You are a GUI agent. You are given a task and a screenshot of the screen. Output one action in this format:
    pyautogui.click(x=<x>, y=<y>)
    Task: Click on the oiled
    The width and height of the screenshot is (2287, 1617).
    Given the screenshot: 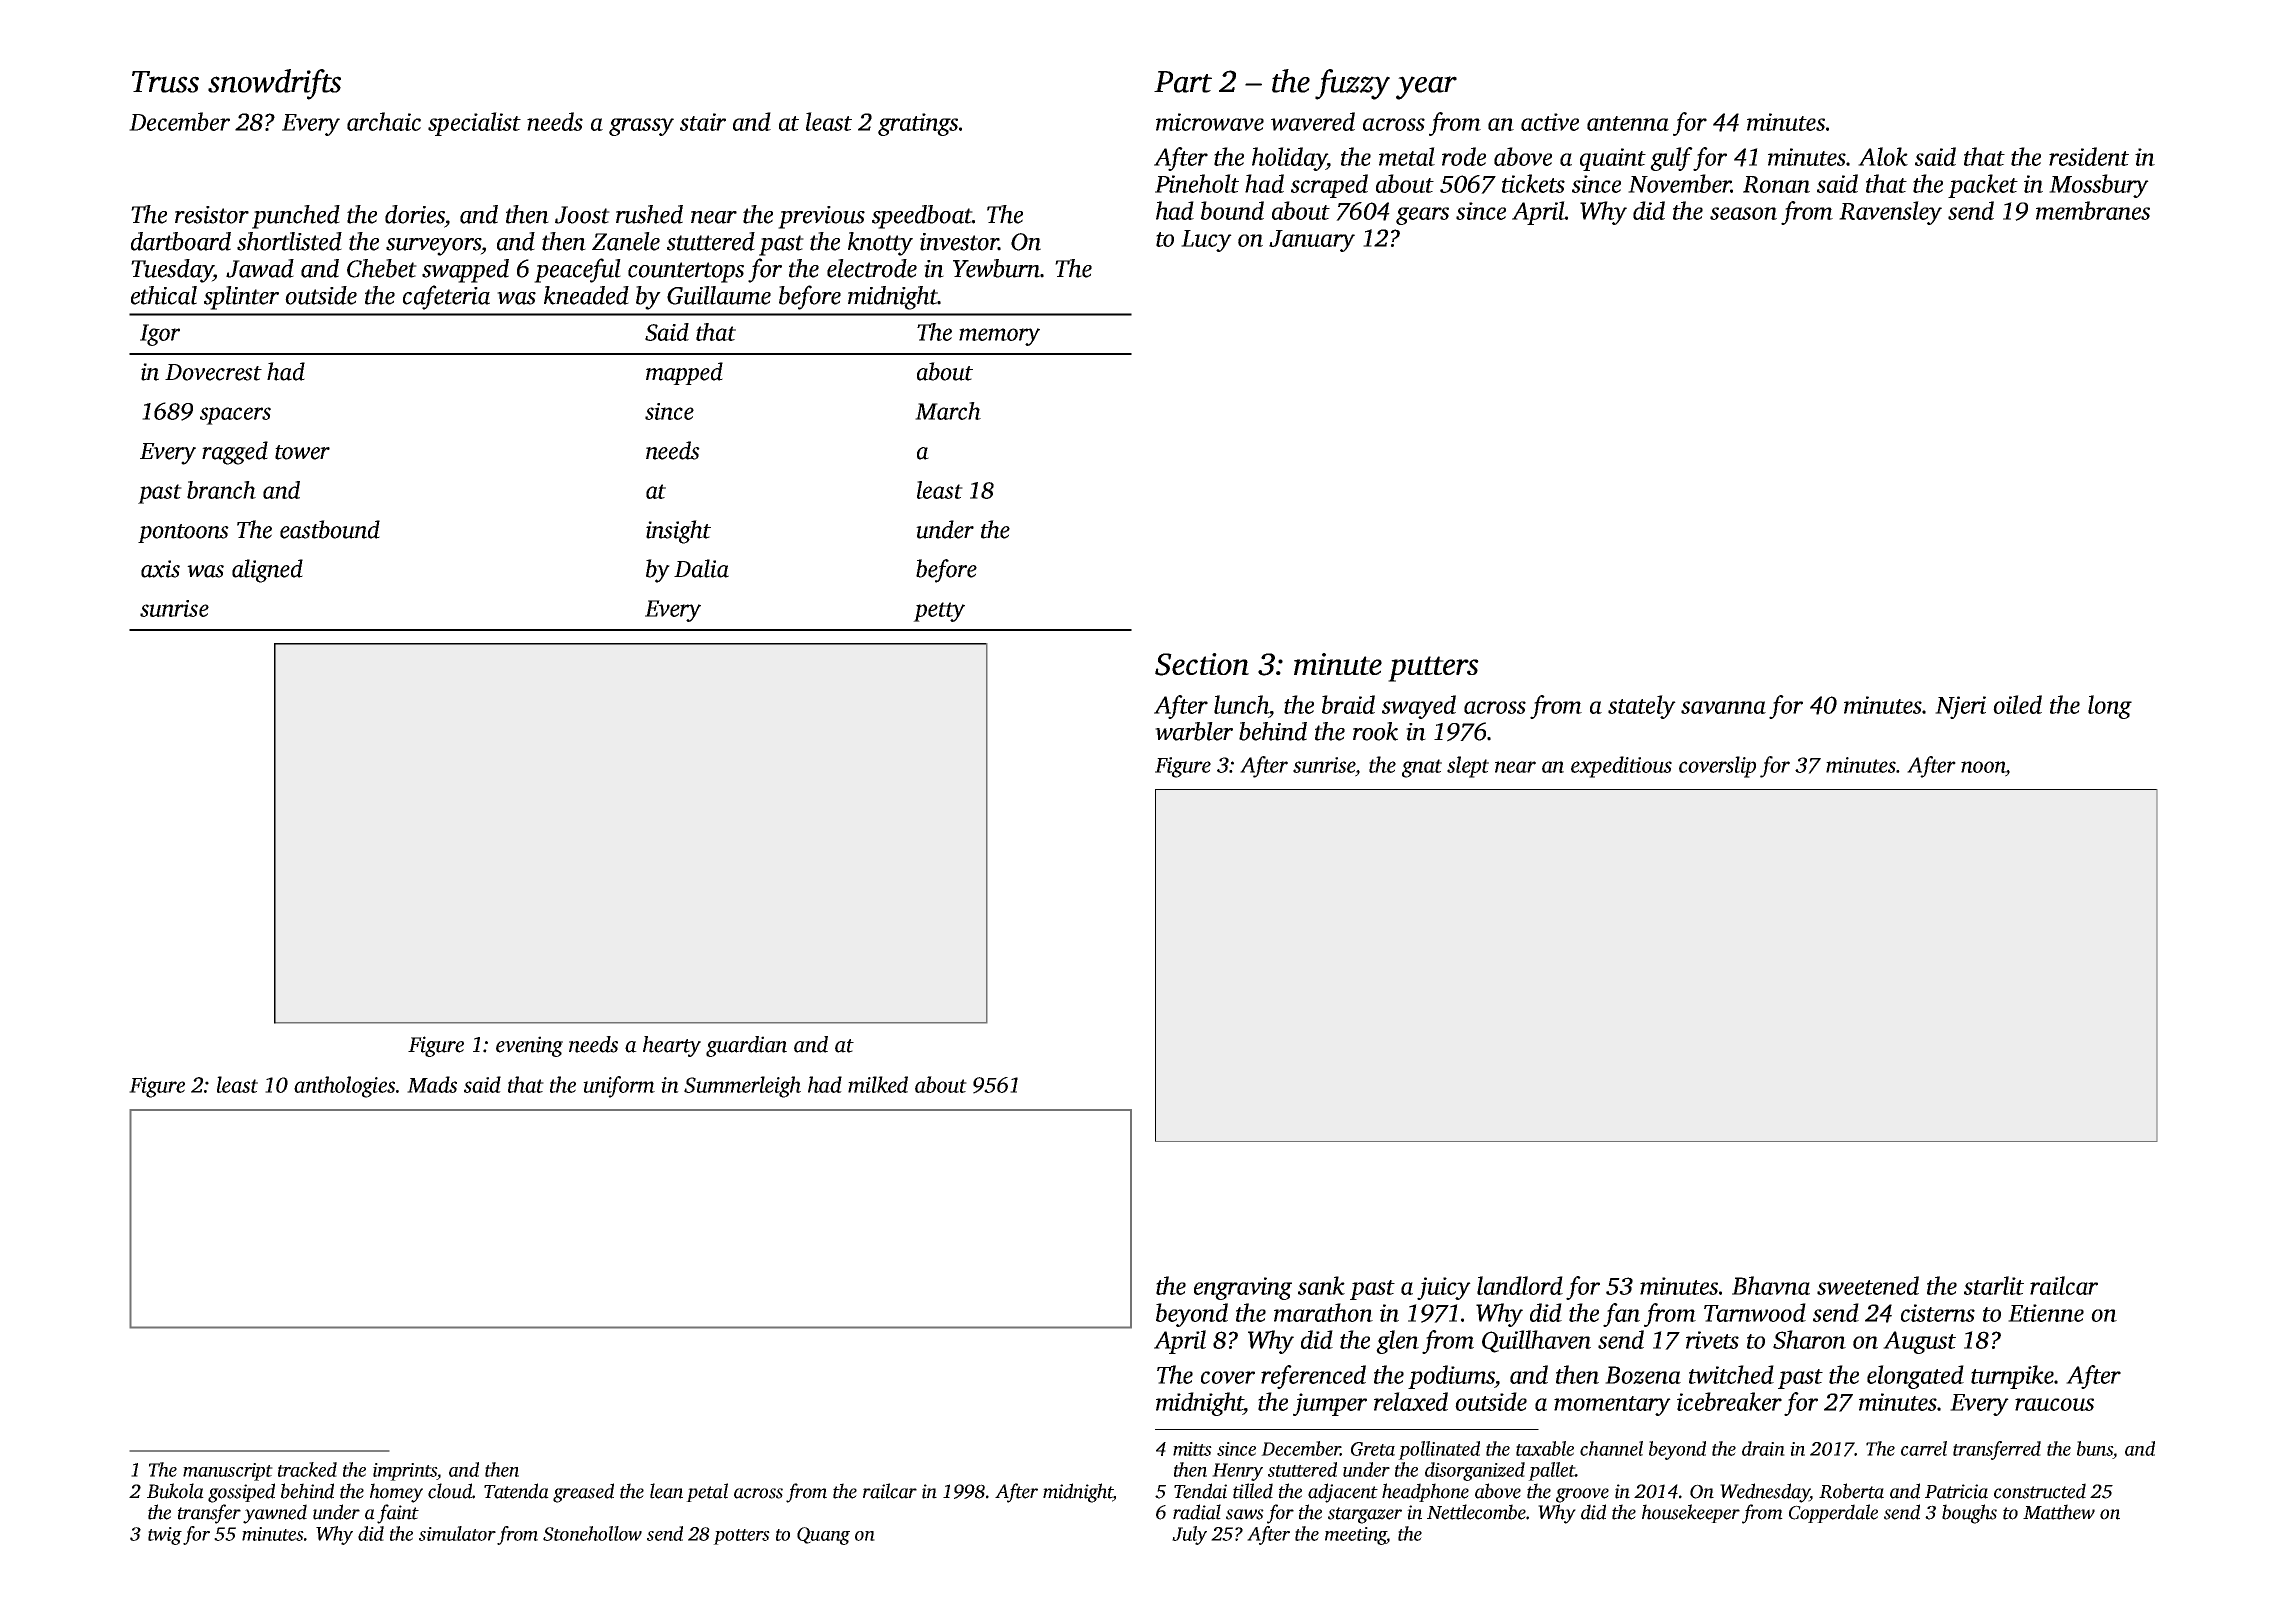 What is the action you would take?
    pyautogui.click(x=2017, y=704)
